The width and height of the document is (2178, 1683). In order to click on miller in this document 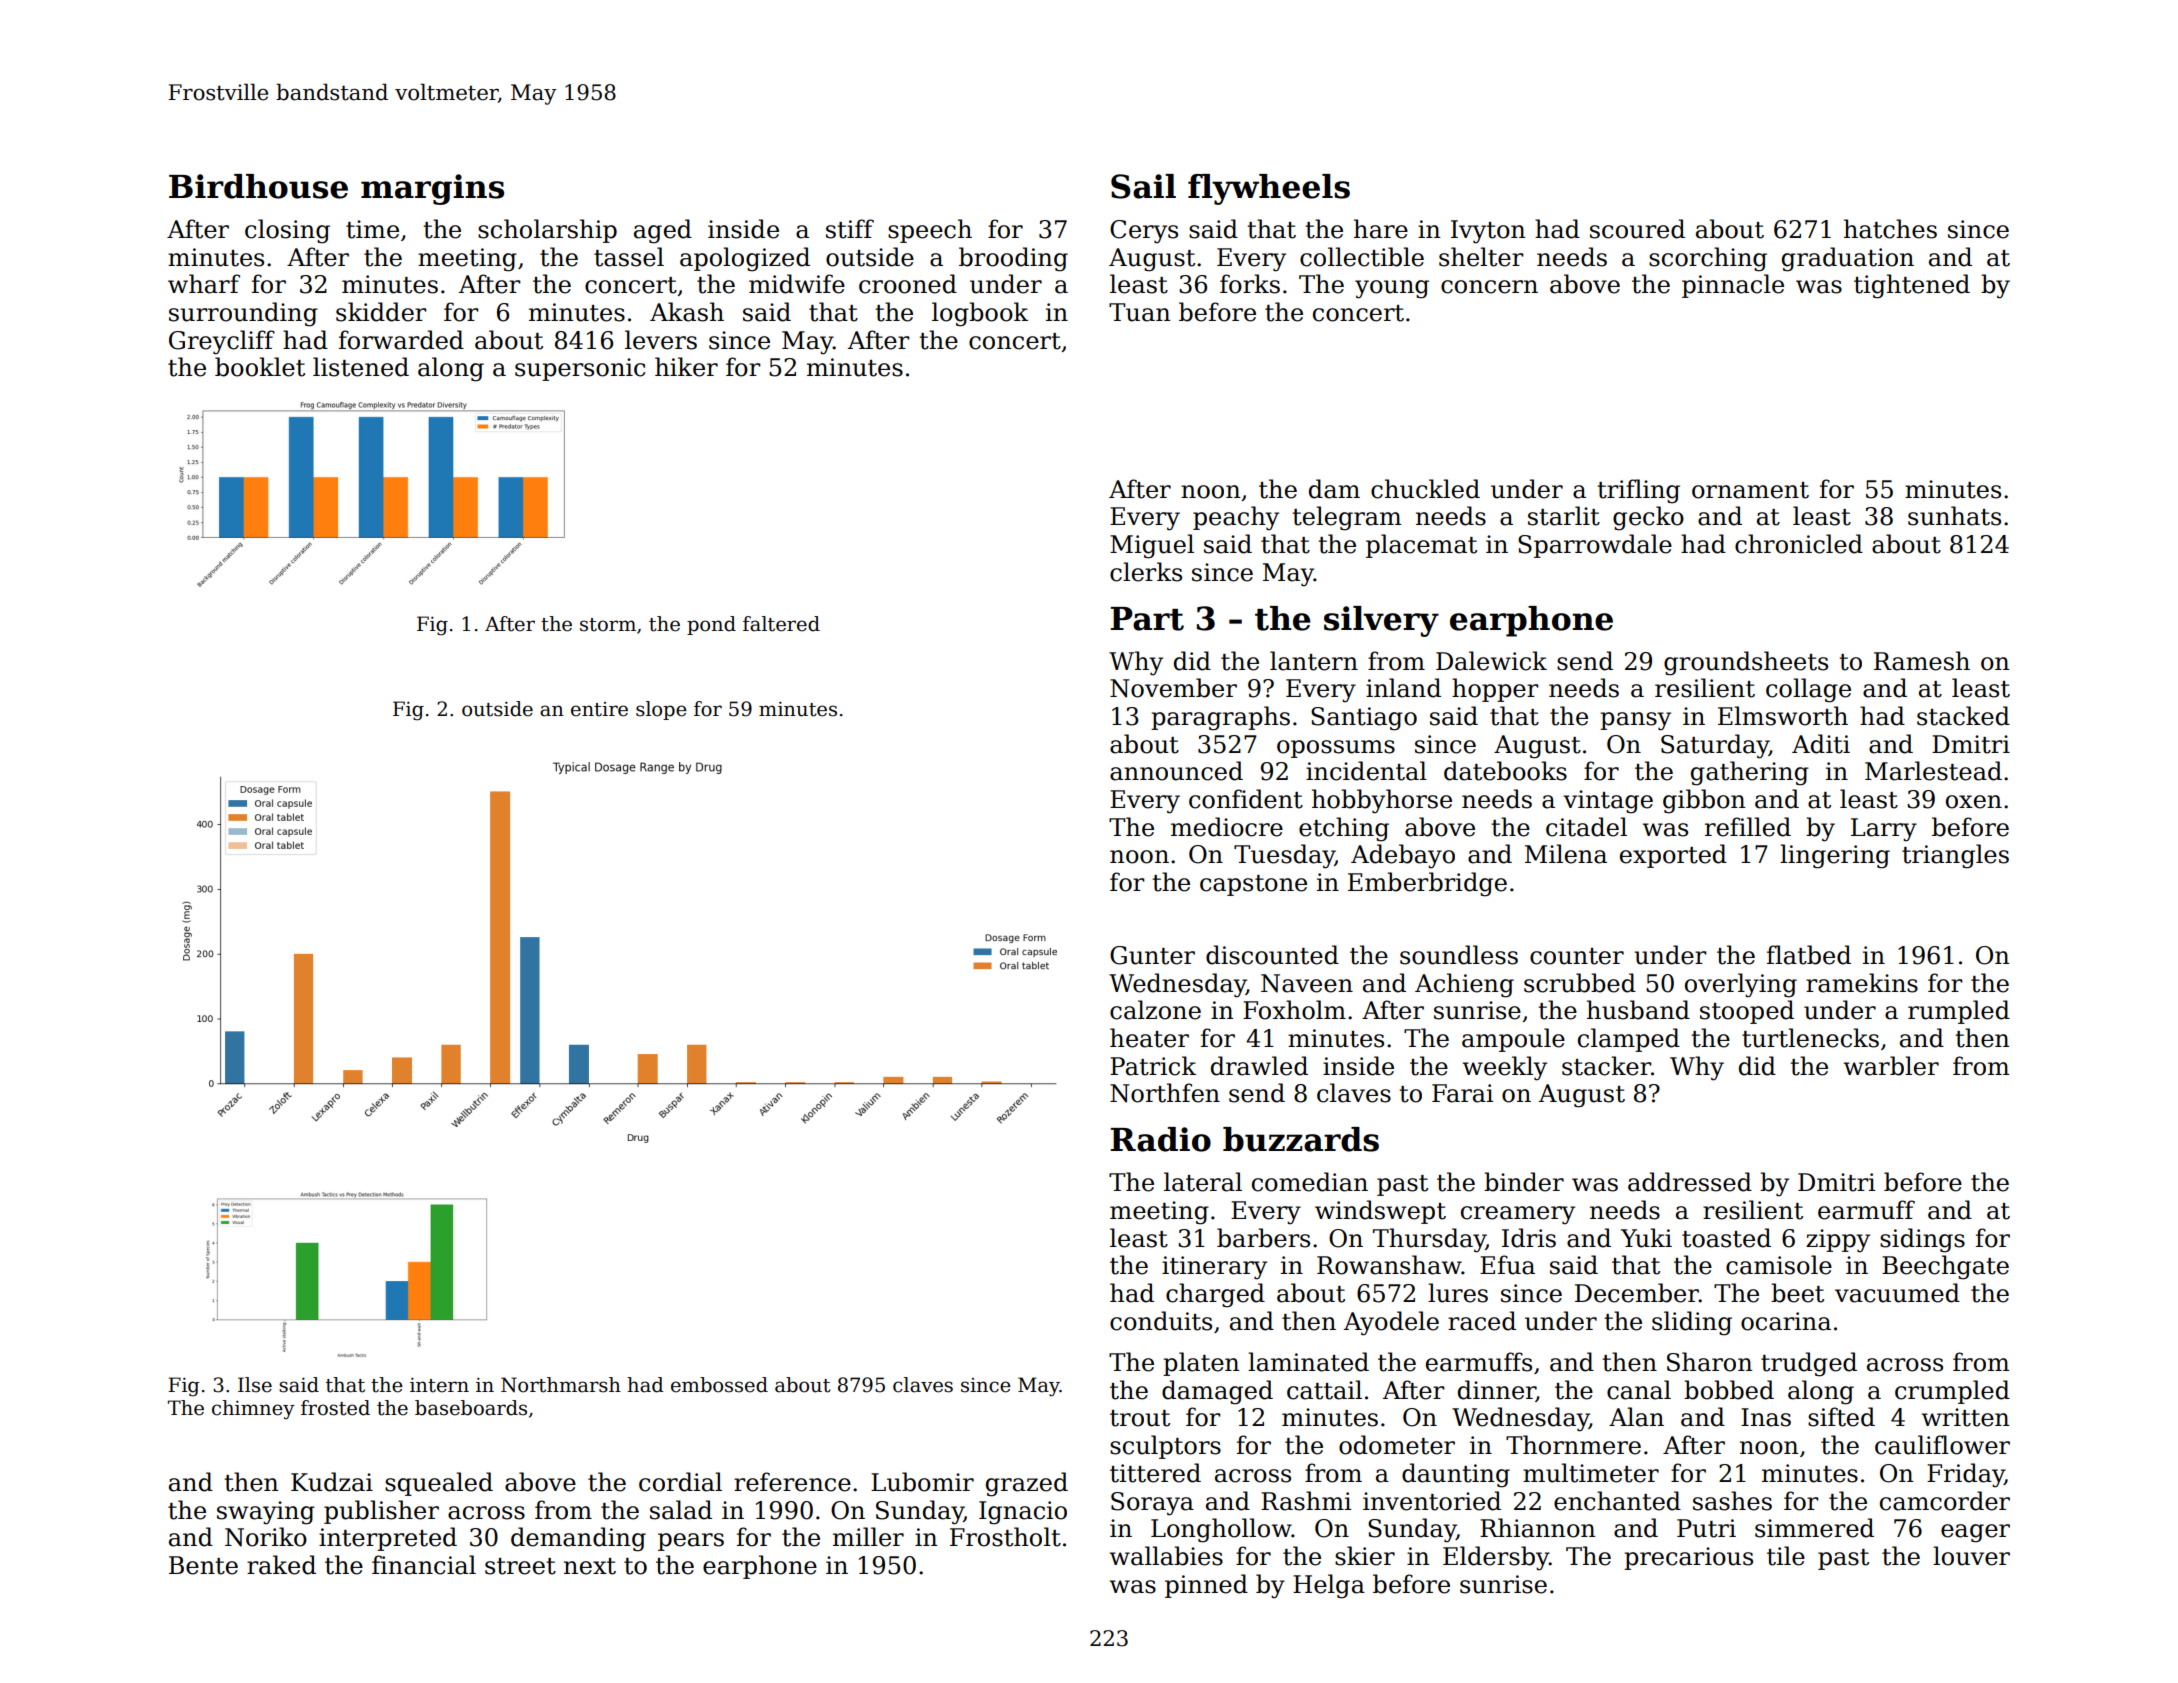, I will do `click(868, 1537)`.
